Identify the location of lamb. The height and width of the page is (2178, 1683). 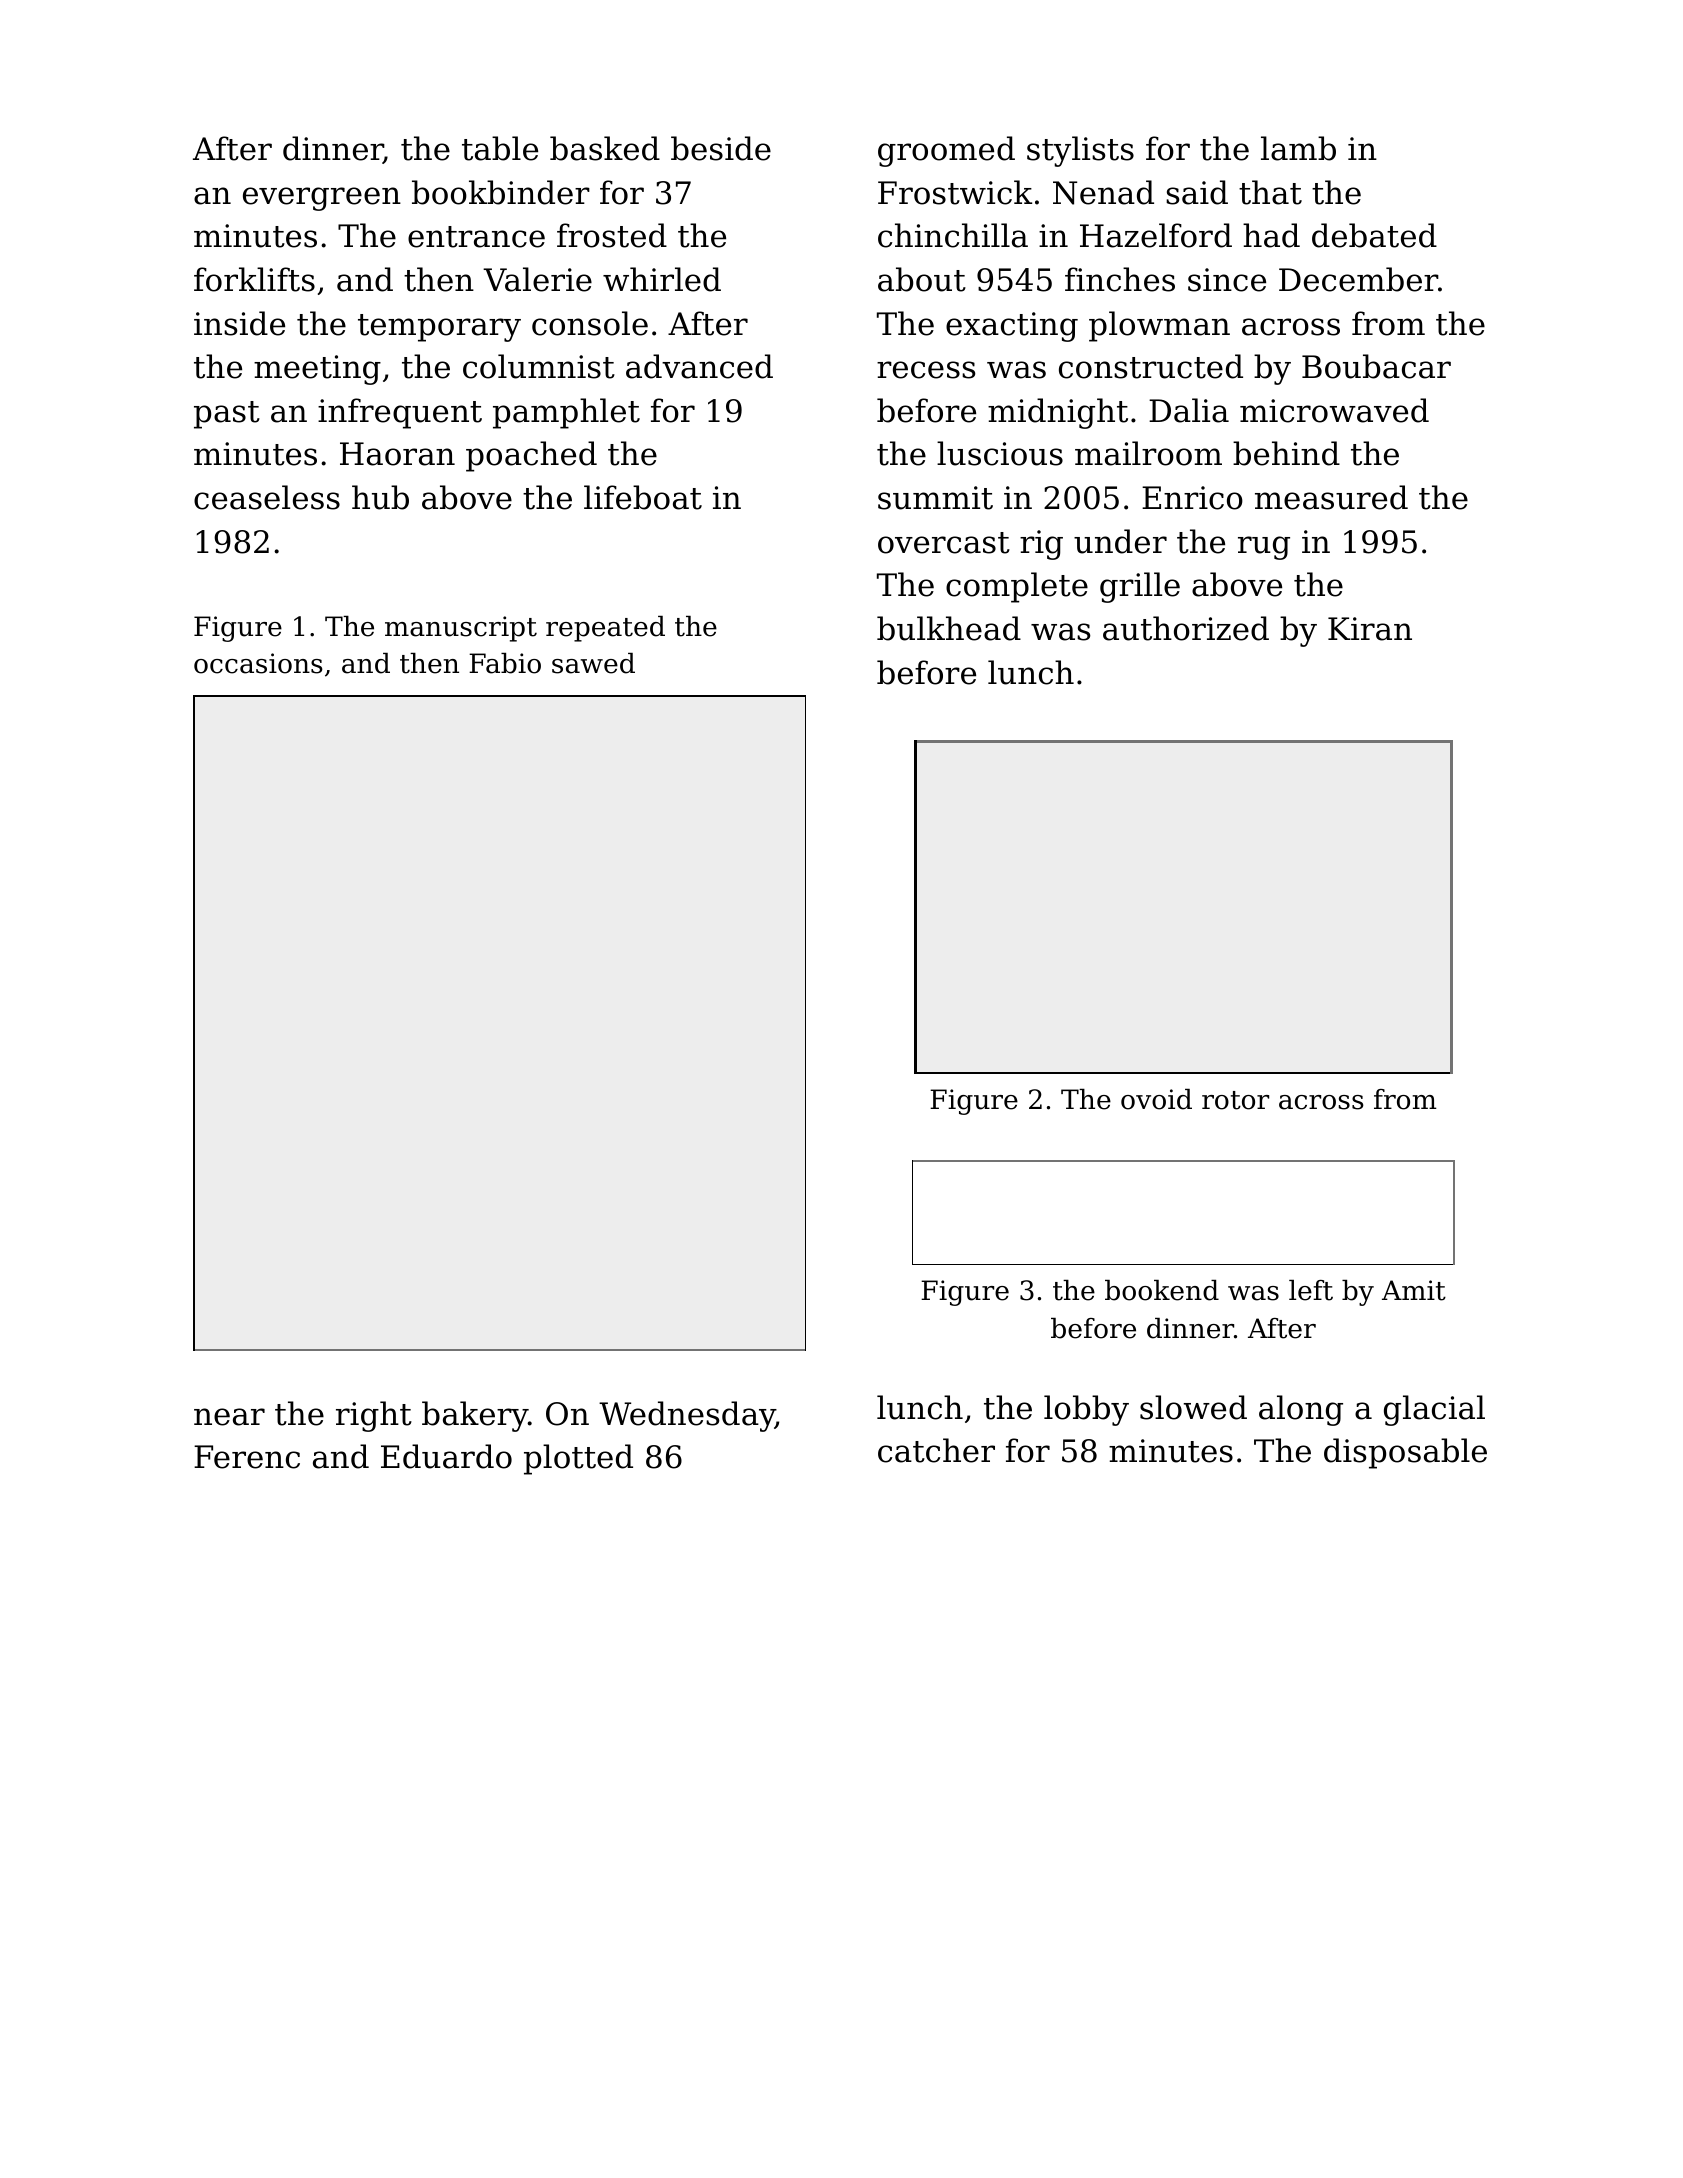
(1298, 148).
